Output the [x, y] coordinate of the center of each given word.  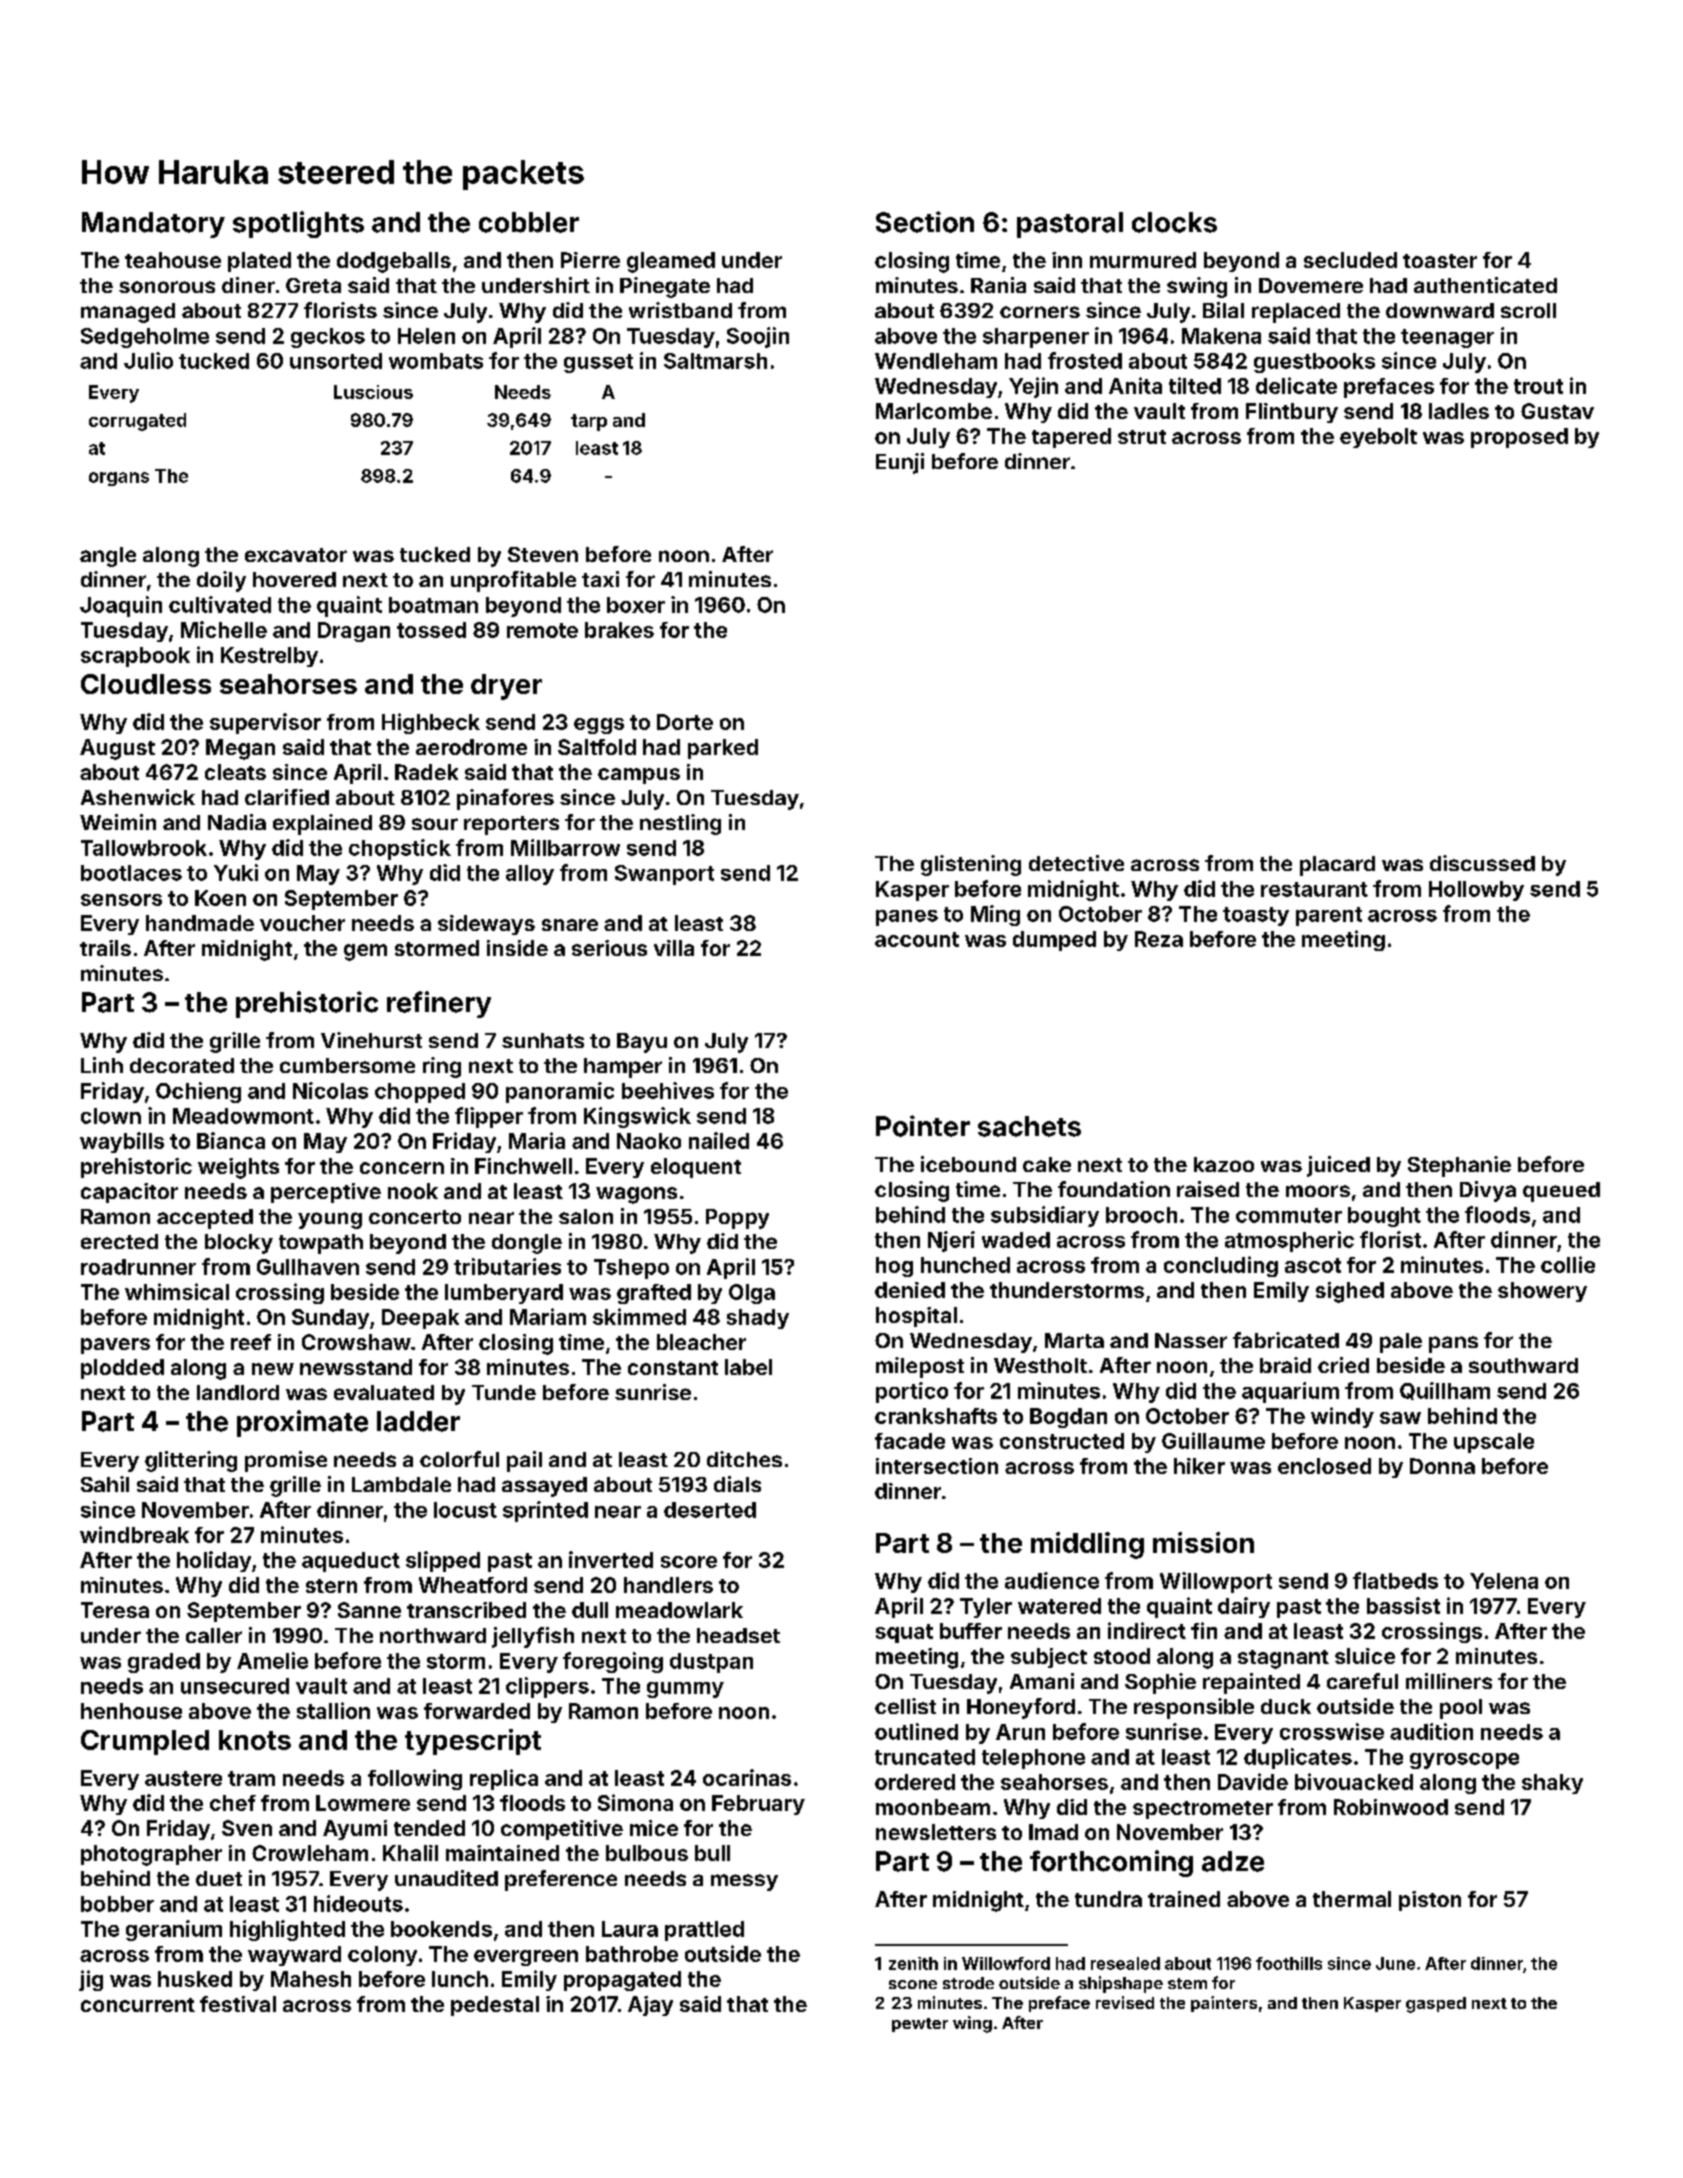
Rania [998, 285]
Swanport [664, 875]
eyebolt [1378, 438]
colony [382, 1956]
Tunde [504, 1392]
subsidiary [1045, 1216]
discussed [1482, 863]
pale [1401, 1343]
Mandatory [153, 225]
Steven [543, 554]
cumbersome [347, 1065]
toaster [1440, 261]
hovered [294, 579]
